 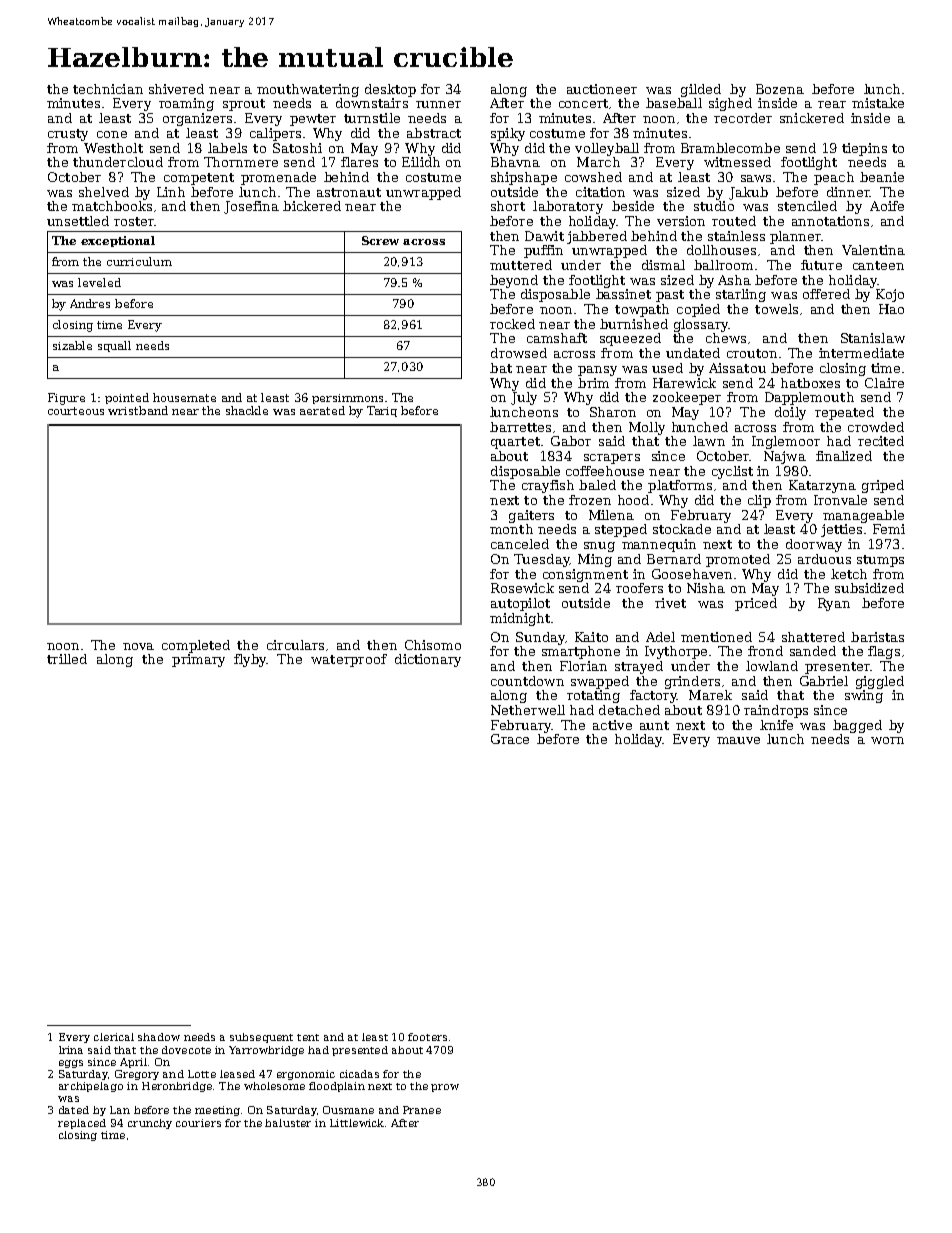 I want to click on prow, so click(x=445, y=1088).
